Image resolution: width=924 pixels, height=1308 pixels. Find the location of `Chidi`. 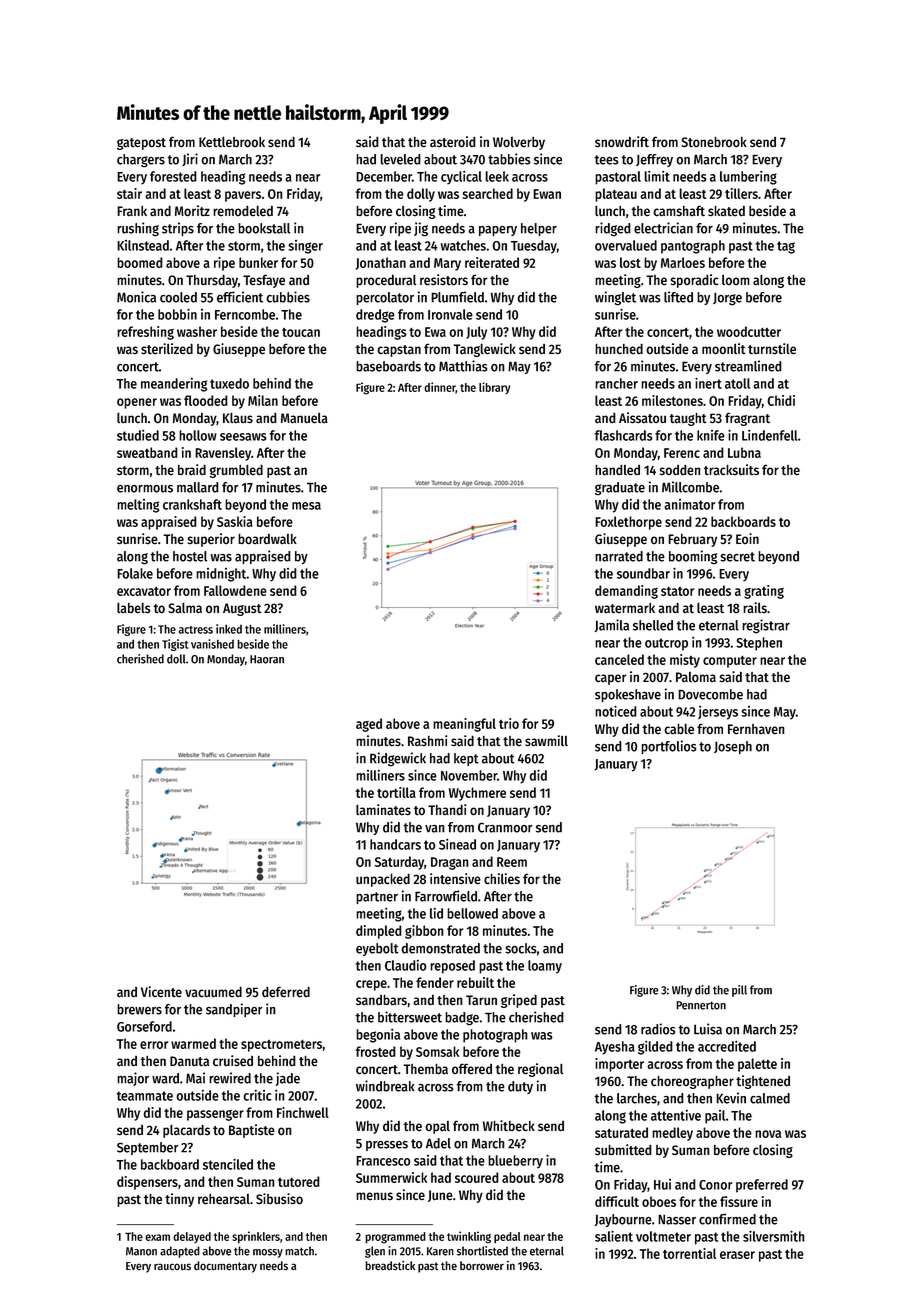

Chidi is located at coordinates (781, 400).
